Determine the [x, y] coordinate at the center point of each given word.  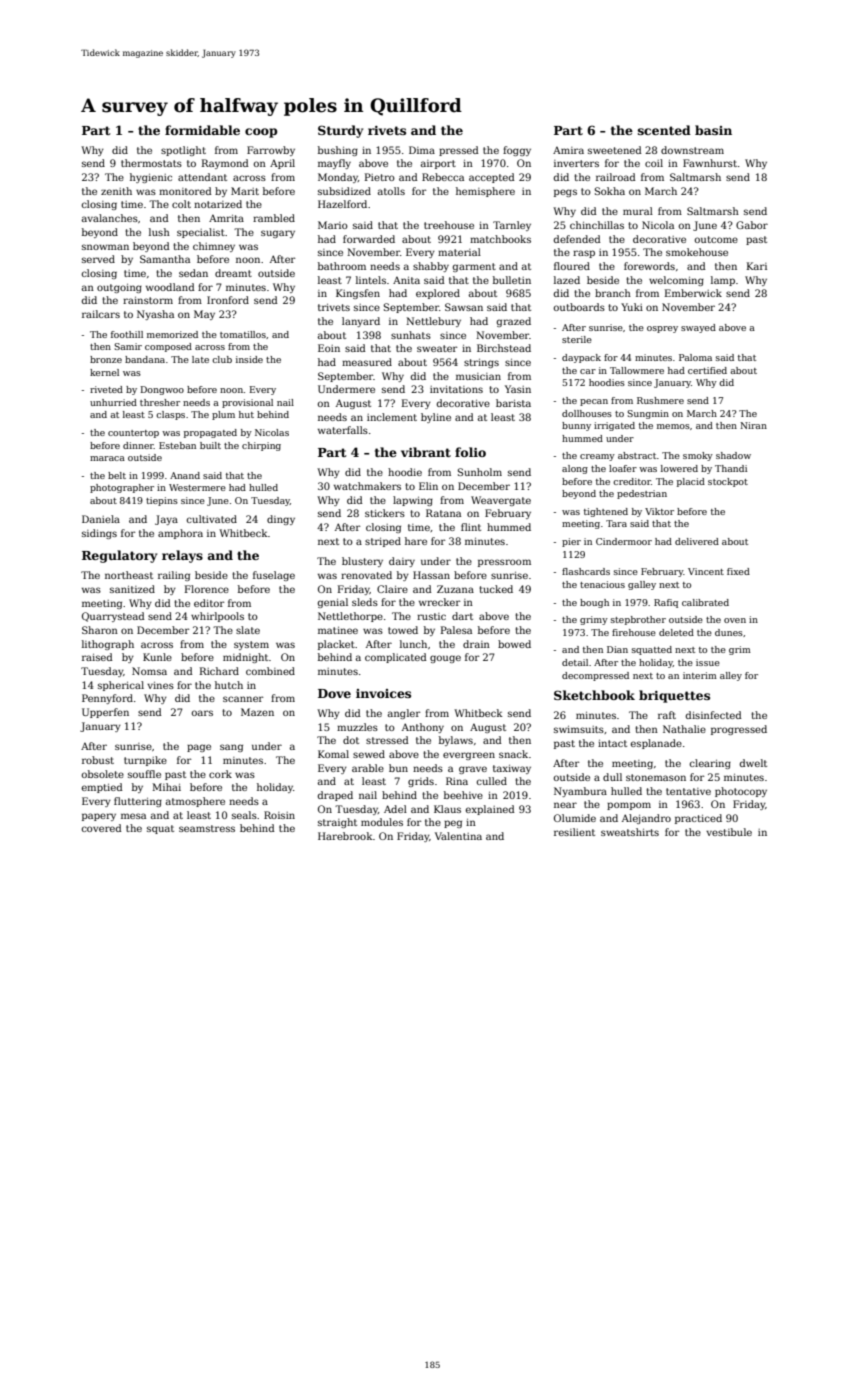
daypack [581, 358]
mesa [133, 816]
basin [713, 130]
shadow [733, 455]
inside [249, 359]
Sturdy [340, 131]
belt [117, 475]
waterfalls [343, 430]
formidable [202, 130]
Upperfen [105, 713]
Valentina [458, 836]
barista [513, 403]
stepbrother [638, 620]
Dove [334, 693]
